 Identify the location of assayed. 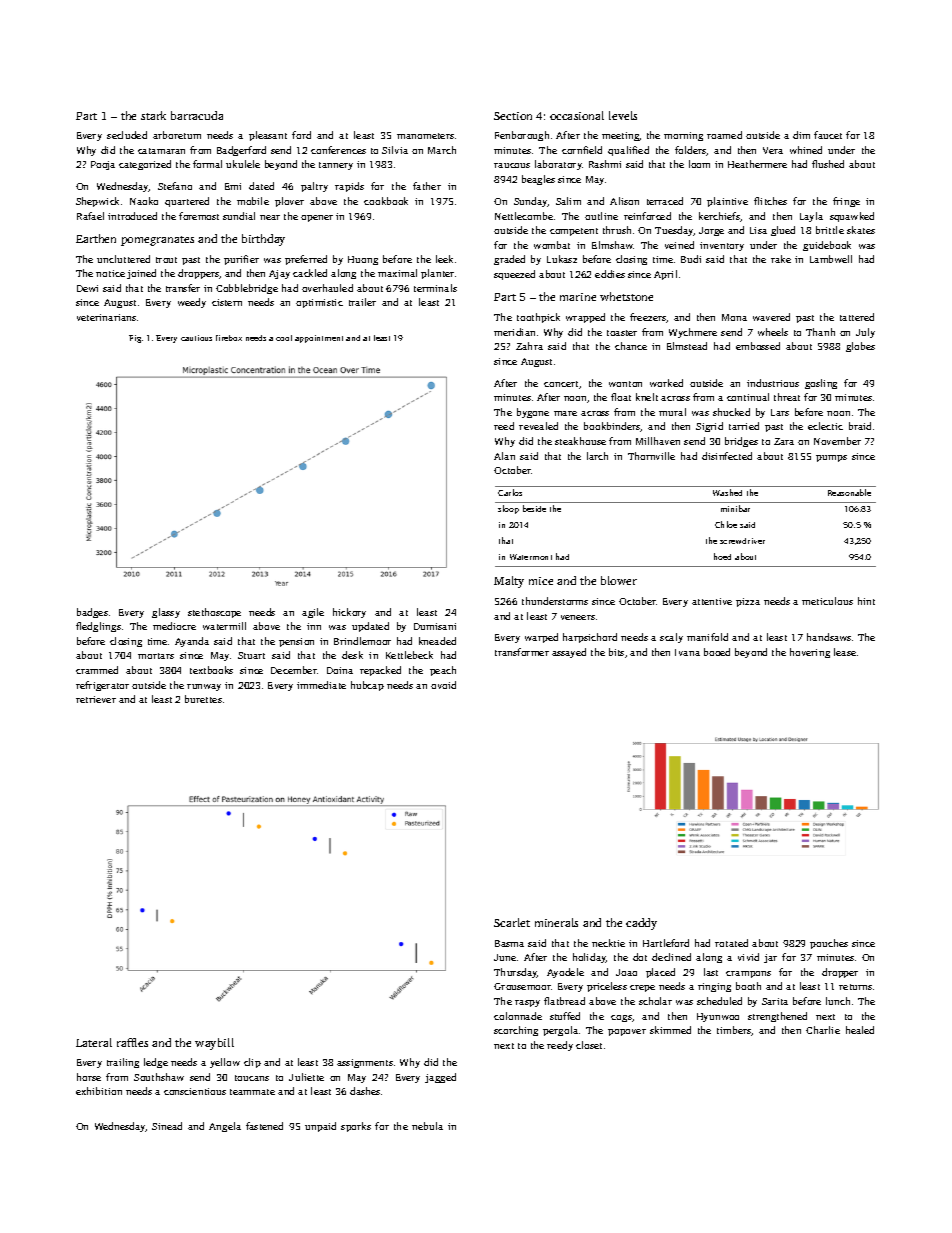
(569, 653).
